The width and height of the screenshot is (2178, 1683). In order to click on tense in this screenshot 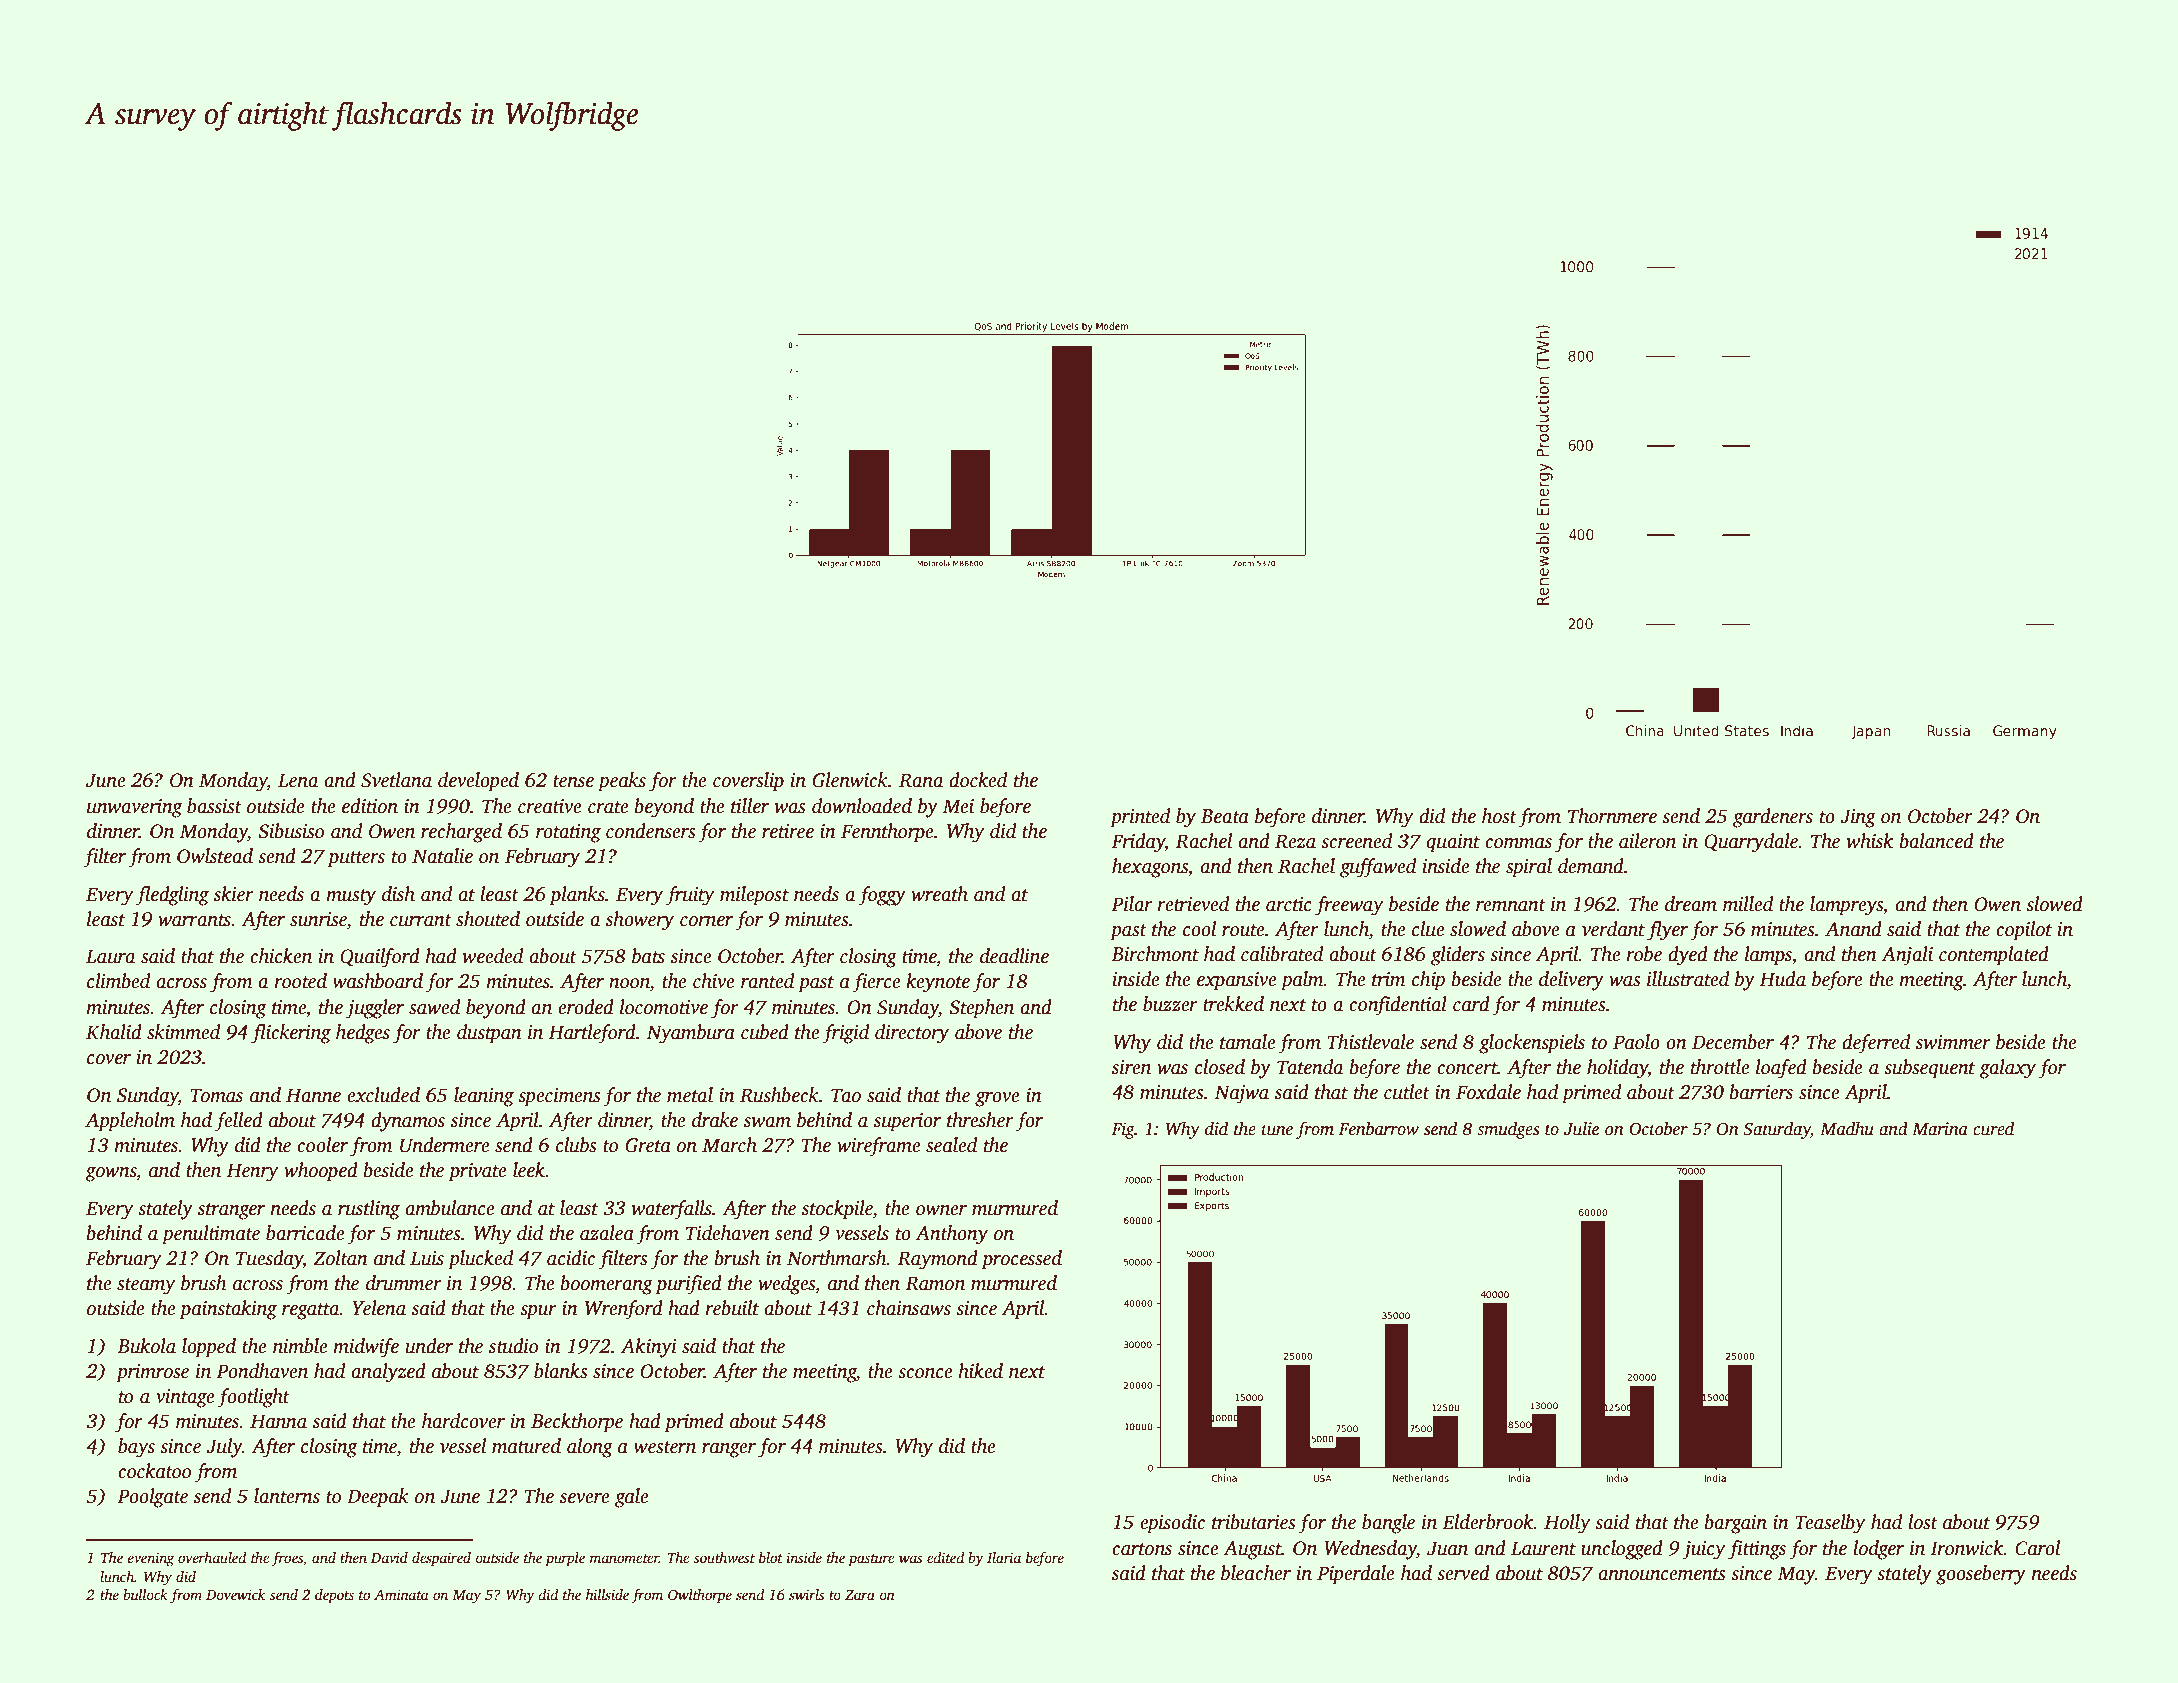, I will do `click(573, 781)`.
